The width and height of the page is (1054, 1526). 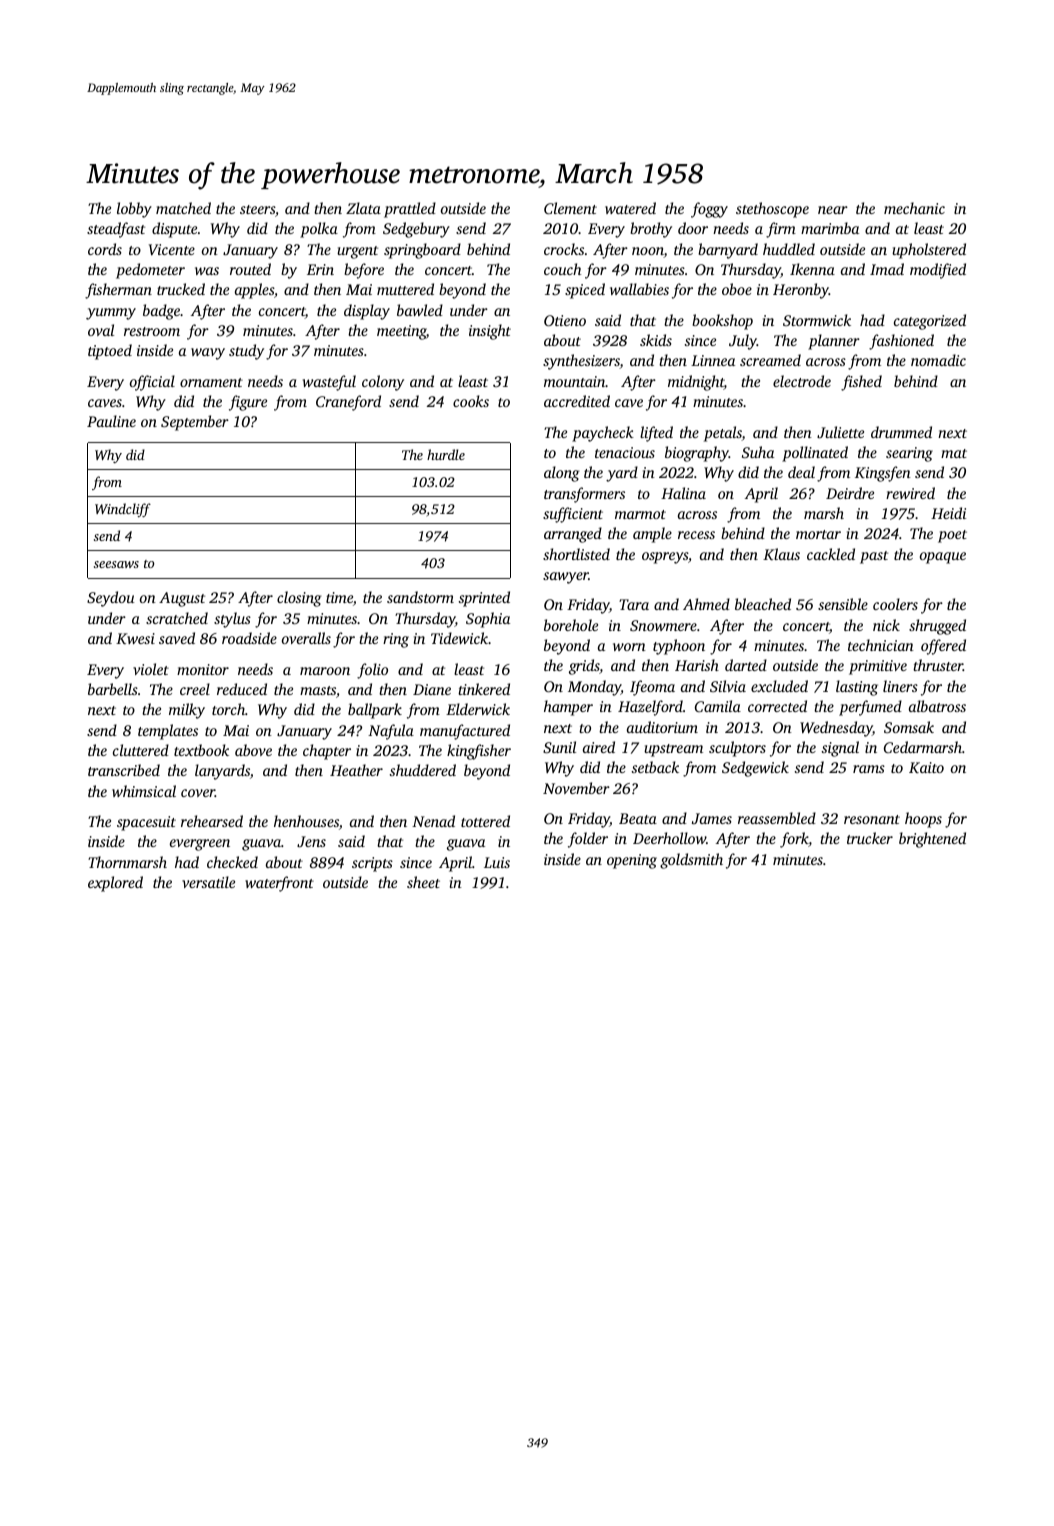 I want to click on Windcliff, so click(x=123, y=510).
